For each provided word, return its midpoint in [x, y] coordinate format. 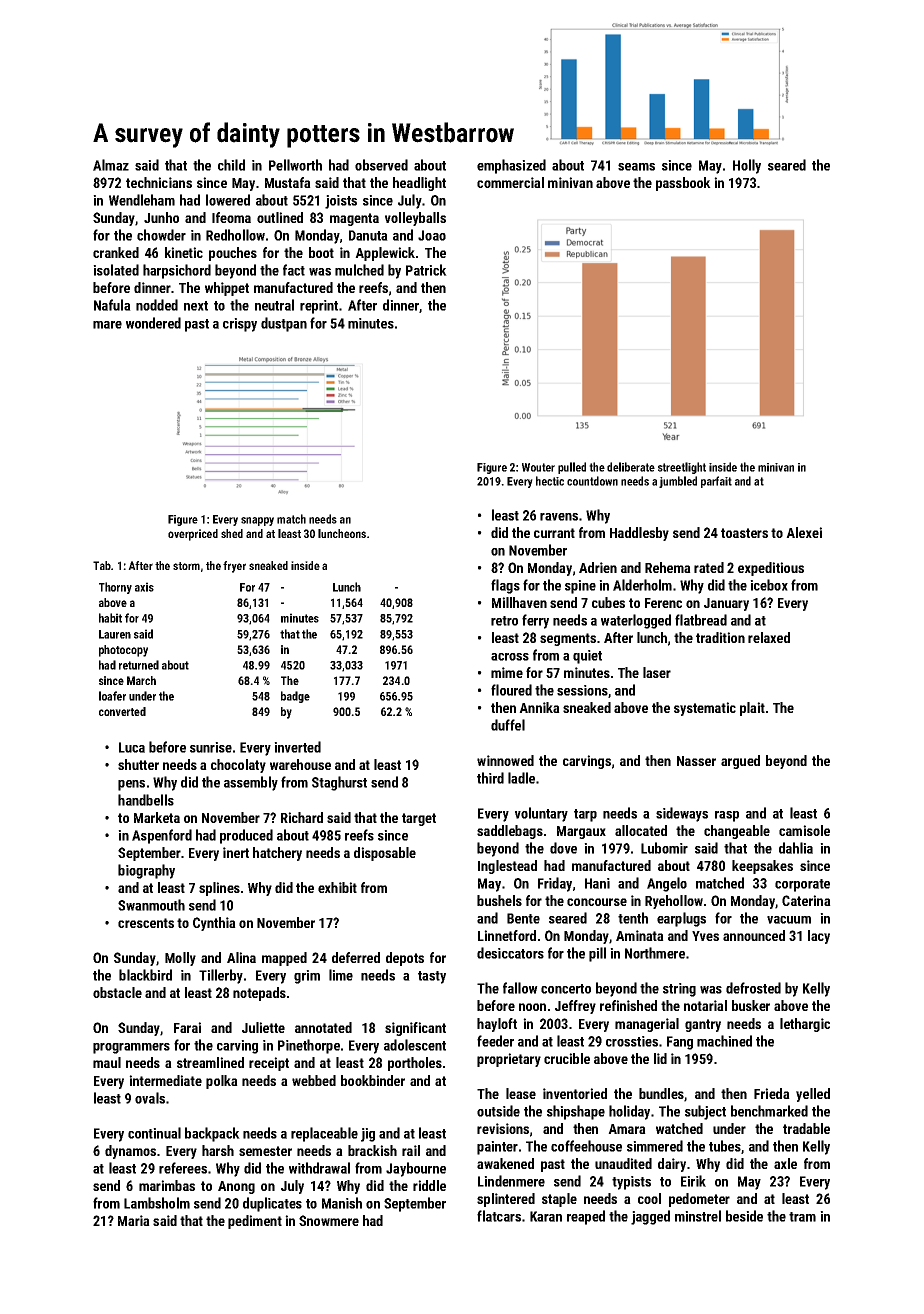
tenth [633, 918]
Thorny [115, 588]
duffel [508, 725]
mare [107, 325]
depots [405, 959]
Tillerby [221, 976]
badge [295, 697]
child [231, 165]
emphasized [511, 166]
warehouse [300, 764]
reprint [319, 307]
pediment [255, 1222]
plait [752, 709]
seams [636, 167]
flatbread [701, 620]
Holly [747, 166]
